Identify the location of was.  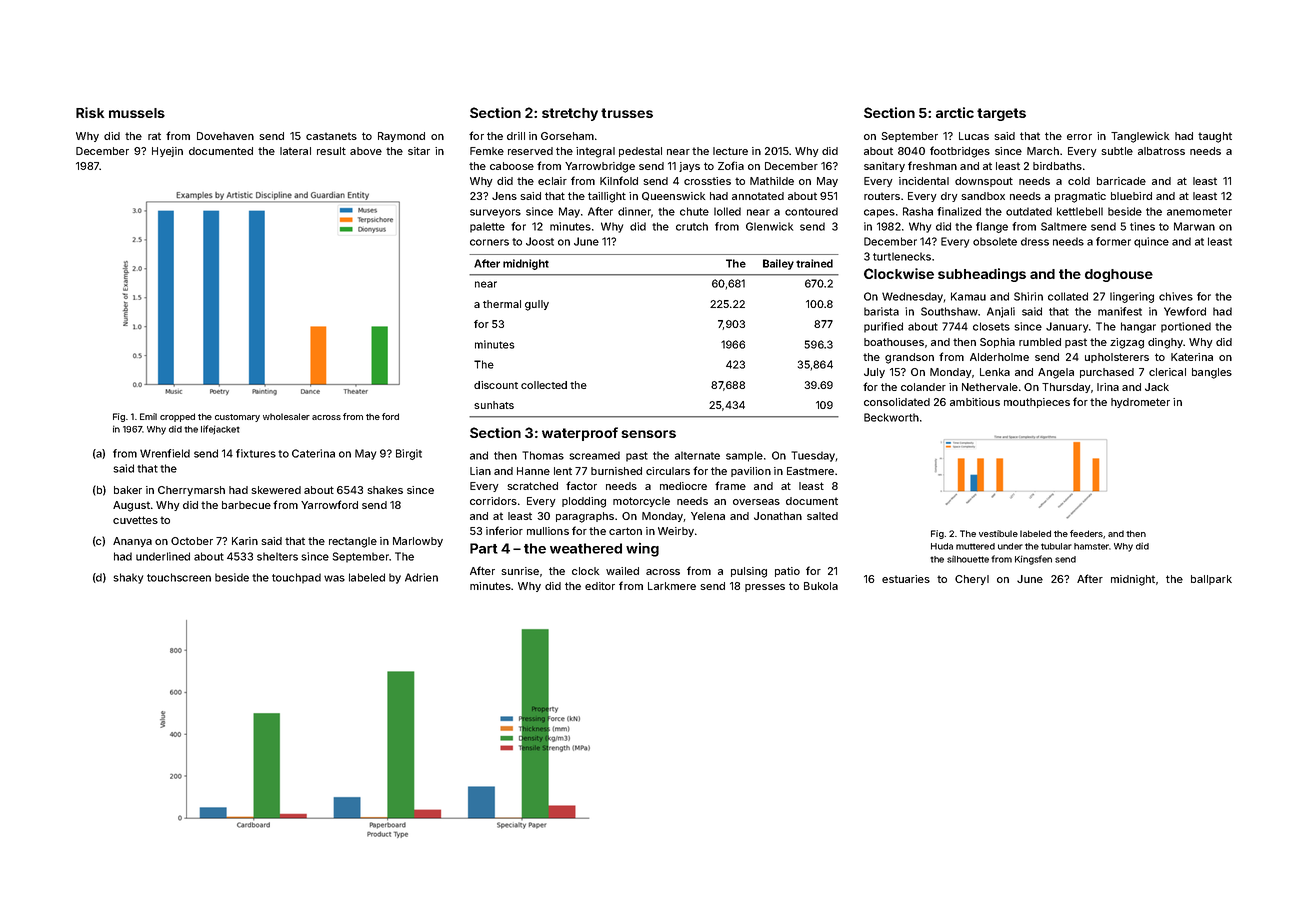
(334, 578).
